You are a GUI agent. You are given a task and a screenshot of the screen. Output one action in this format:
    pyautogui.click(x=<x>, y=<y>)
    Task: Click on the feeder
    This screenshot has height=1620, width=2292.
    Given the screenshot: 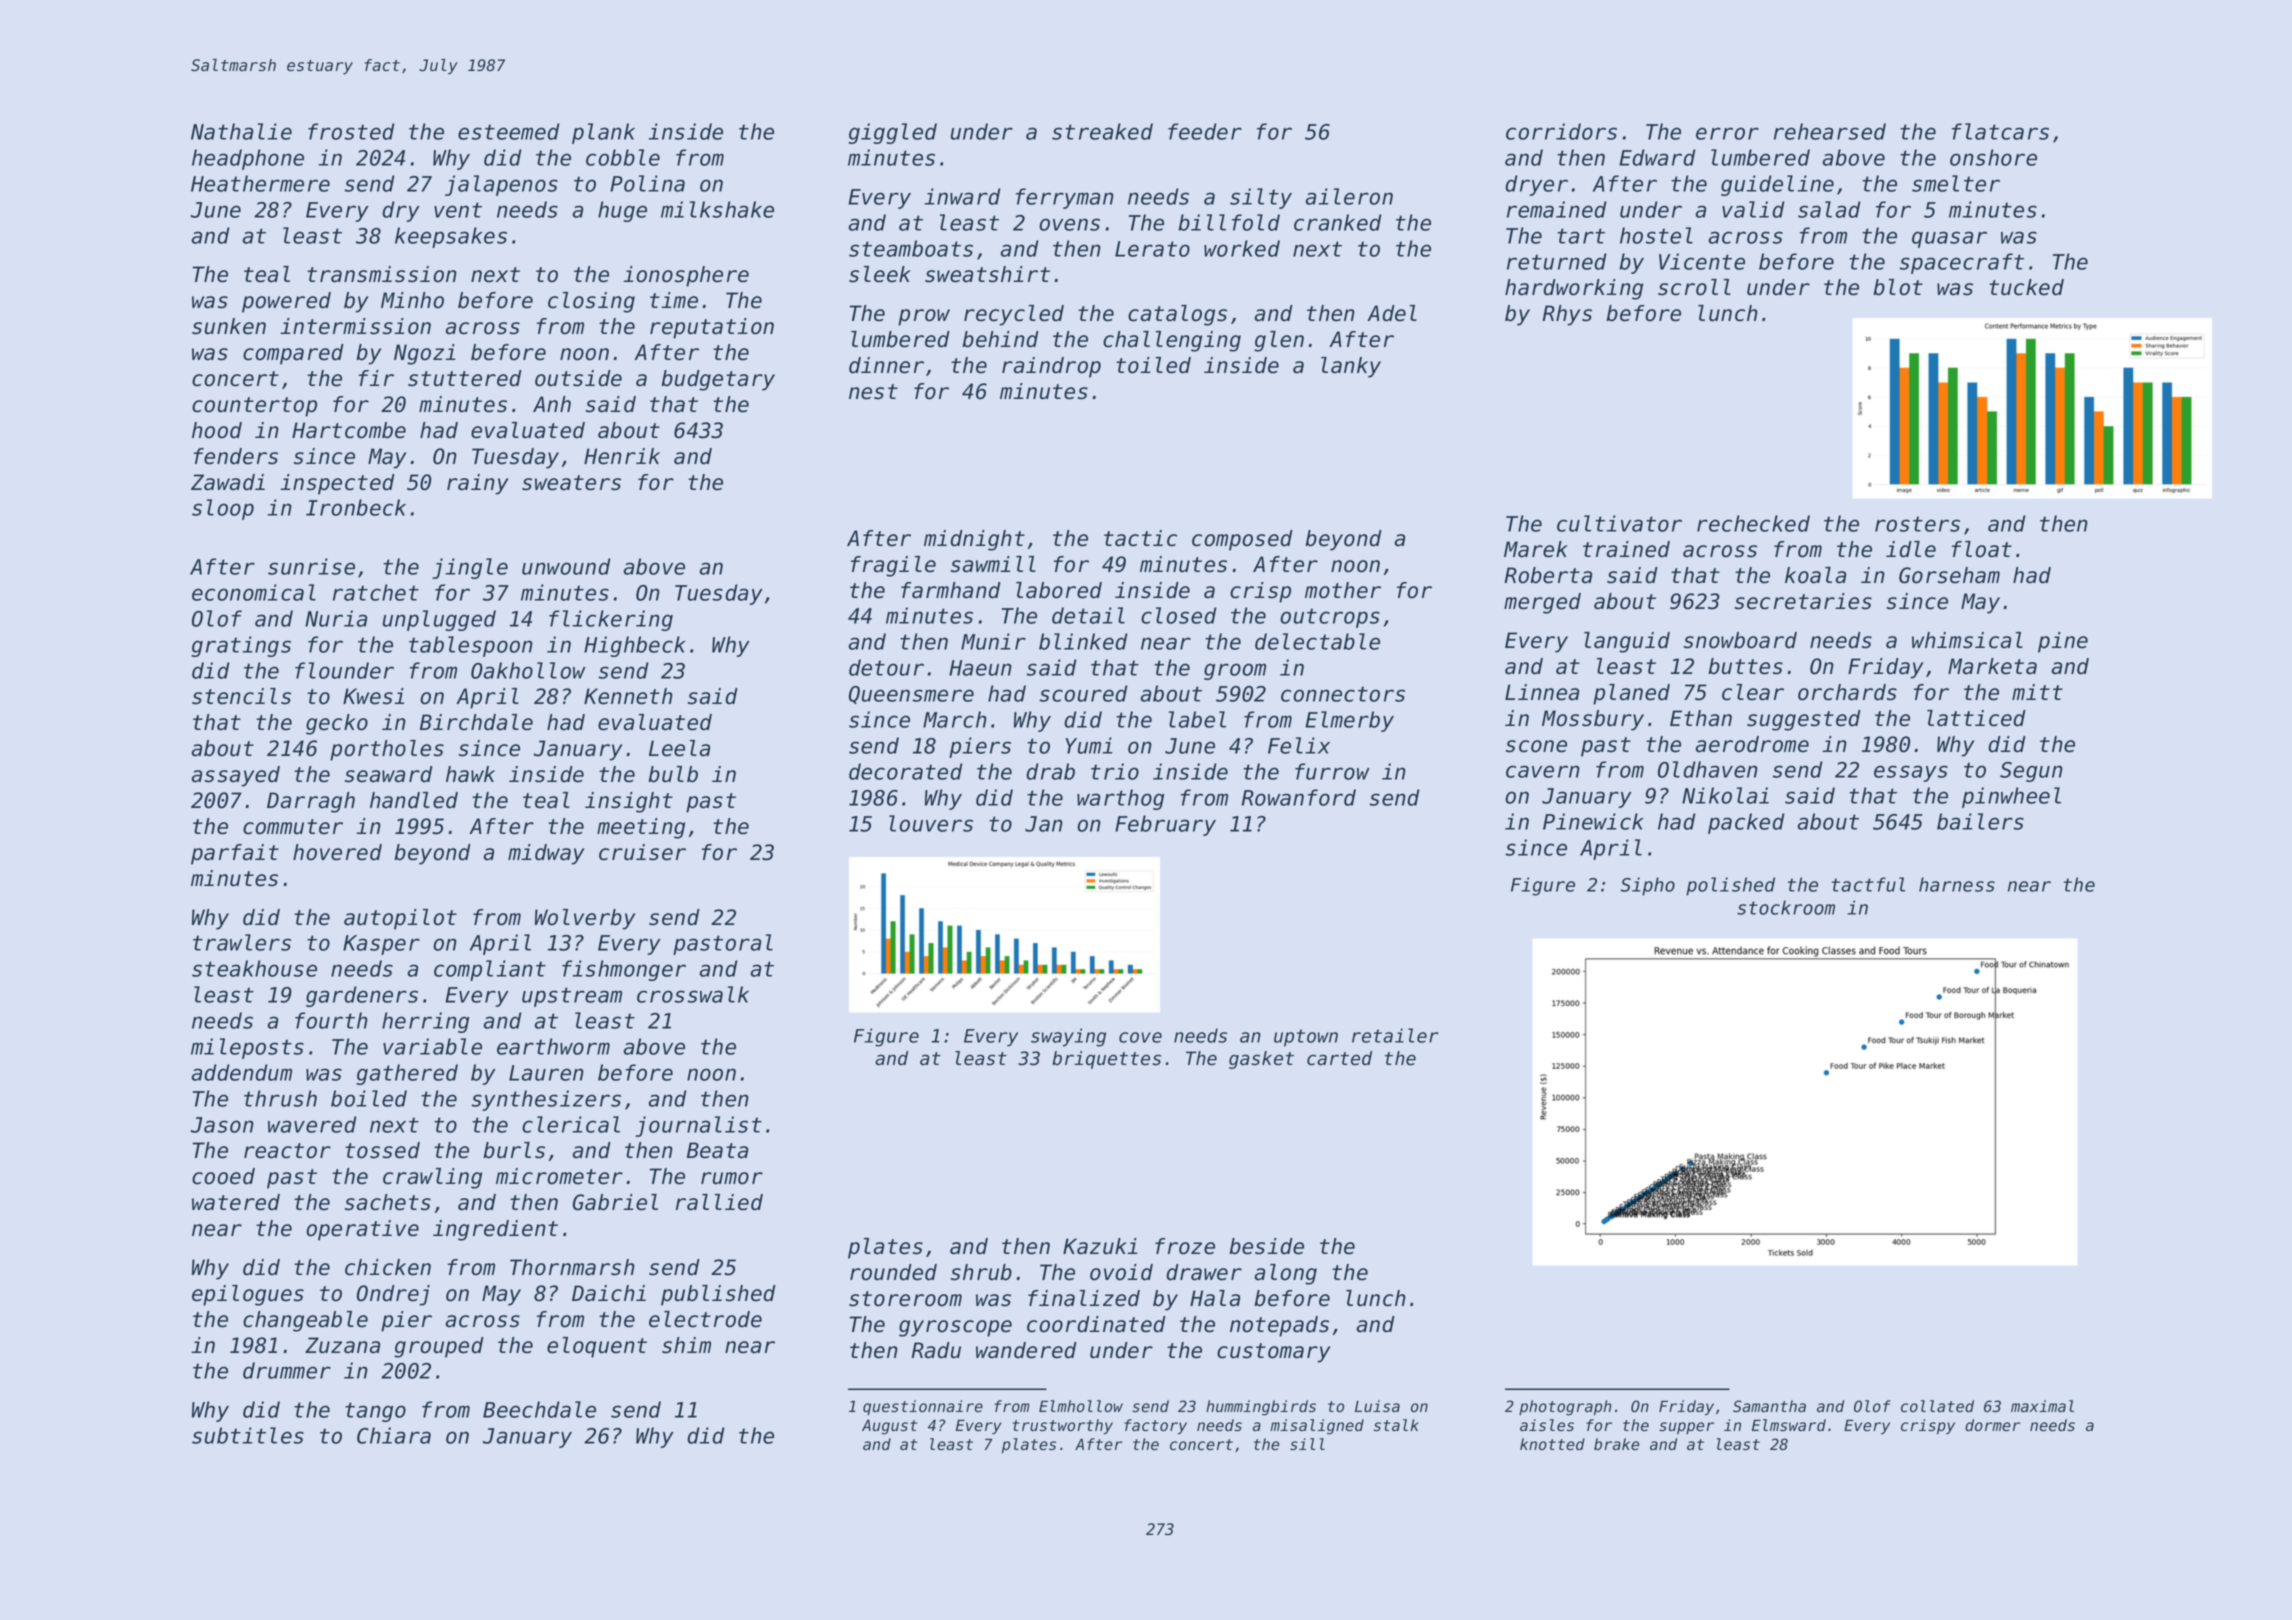 What is the action you would take?
    pyautogui.click(x=1205, y=131)
